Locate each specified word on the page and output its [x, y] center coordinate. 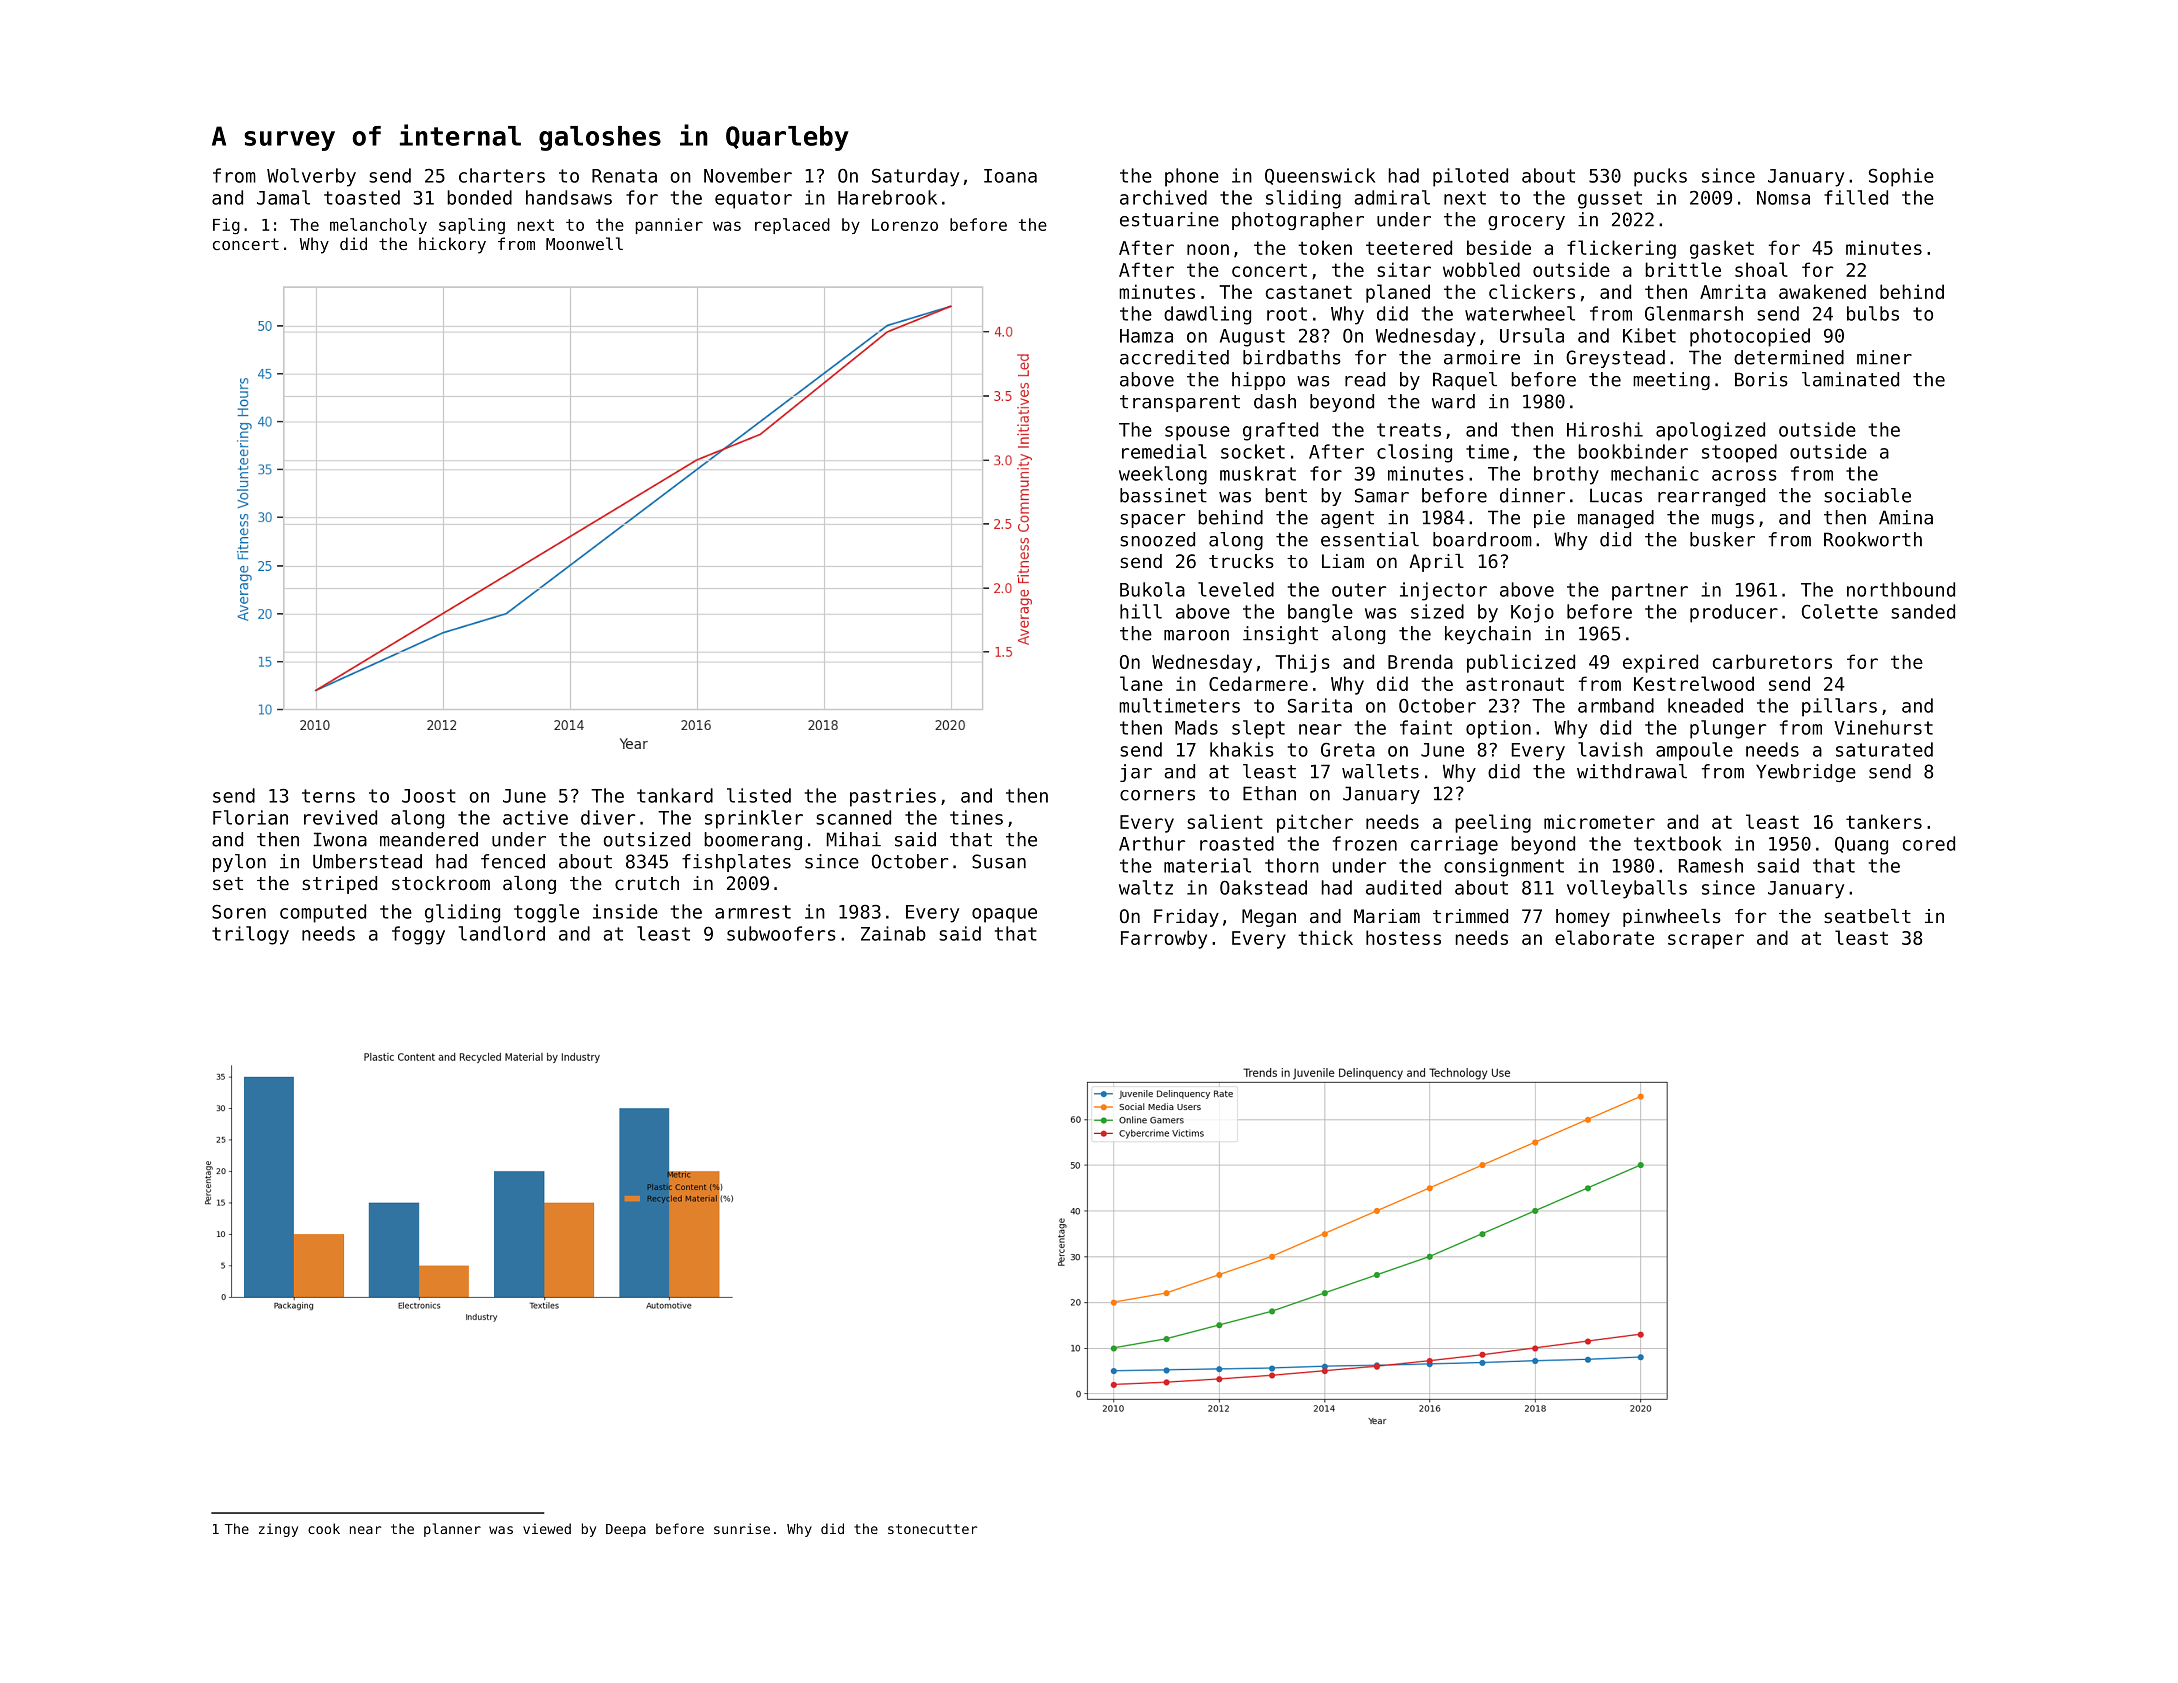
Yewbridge [1806, 773]
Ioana [1010, 176]
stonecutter [932, 1529]
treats [1409, 430]
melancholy [378, 226]
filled [1856, 197]
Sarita [1320, 705]
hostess [1403, 937]
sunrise [742, 1528]
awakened [1822, 291]
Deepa [626, 1530]
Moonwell [584, 243]
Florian [250, 817]
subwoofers [781, 933]
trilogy [250, 935]
